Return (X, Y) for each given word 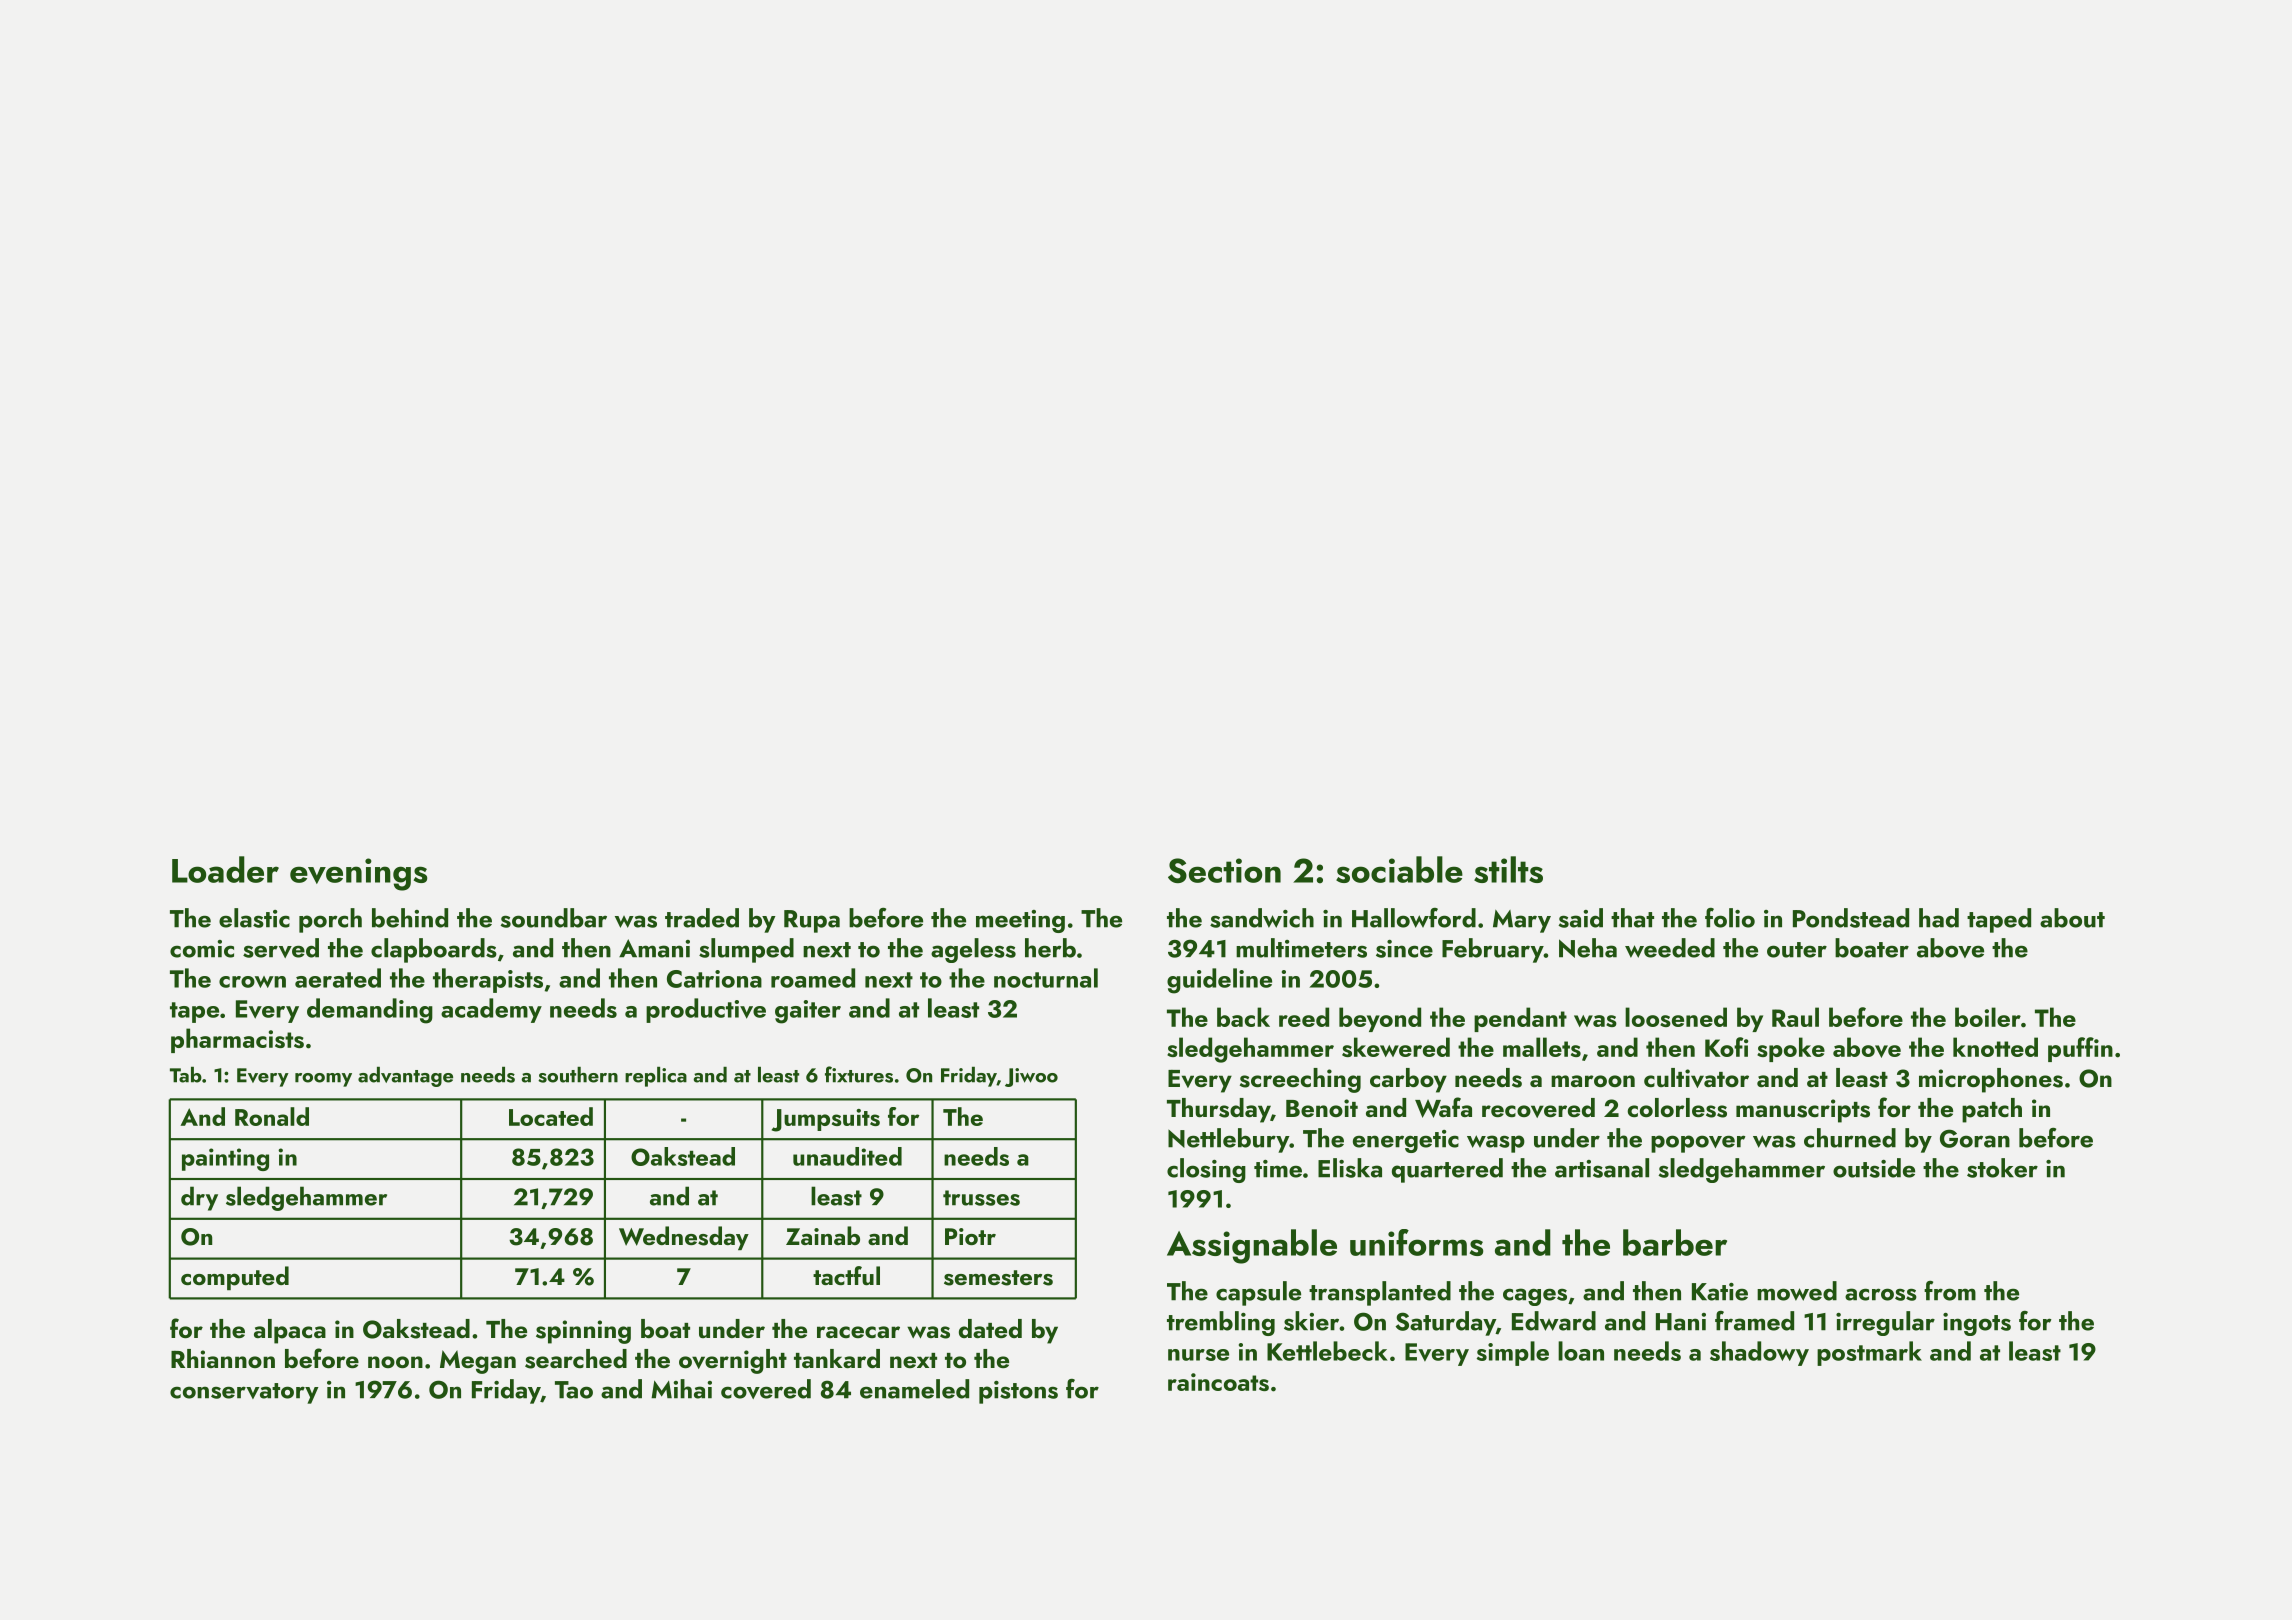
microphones (1991, 1080)
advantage (405, 1077)
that (1632, 918)
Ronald (272, 1116)
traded (702, 918)
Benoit (1322, 1108)
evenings (358, 874)
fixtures (859, 1074)
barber (1675, 1242)
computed (235, 1278)
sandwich (1262, 918)
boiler (1988, 1017)
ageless (973, 950)
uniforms (1416, 1242)
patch (1992, 1110)
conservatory (244, 1393)
